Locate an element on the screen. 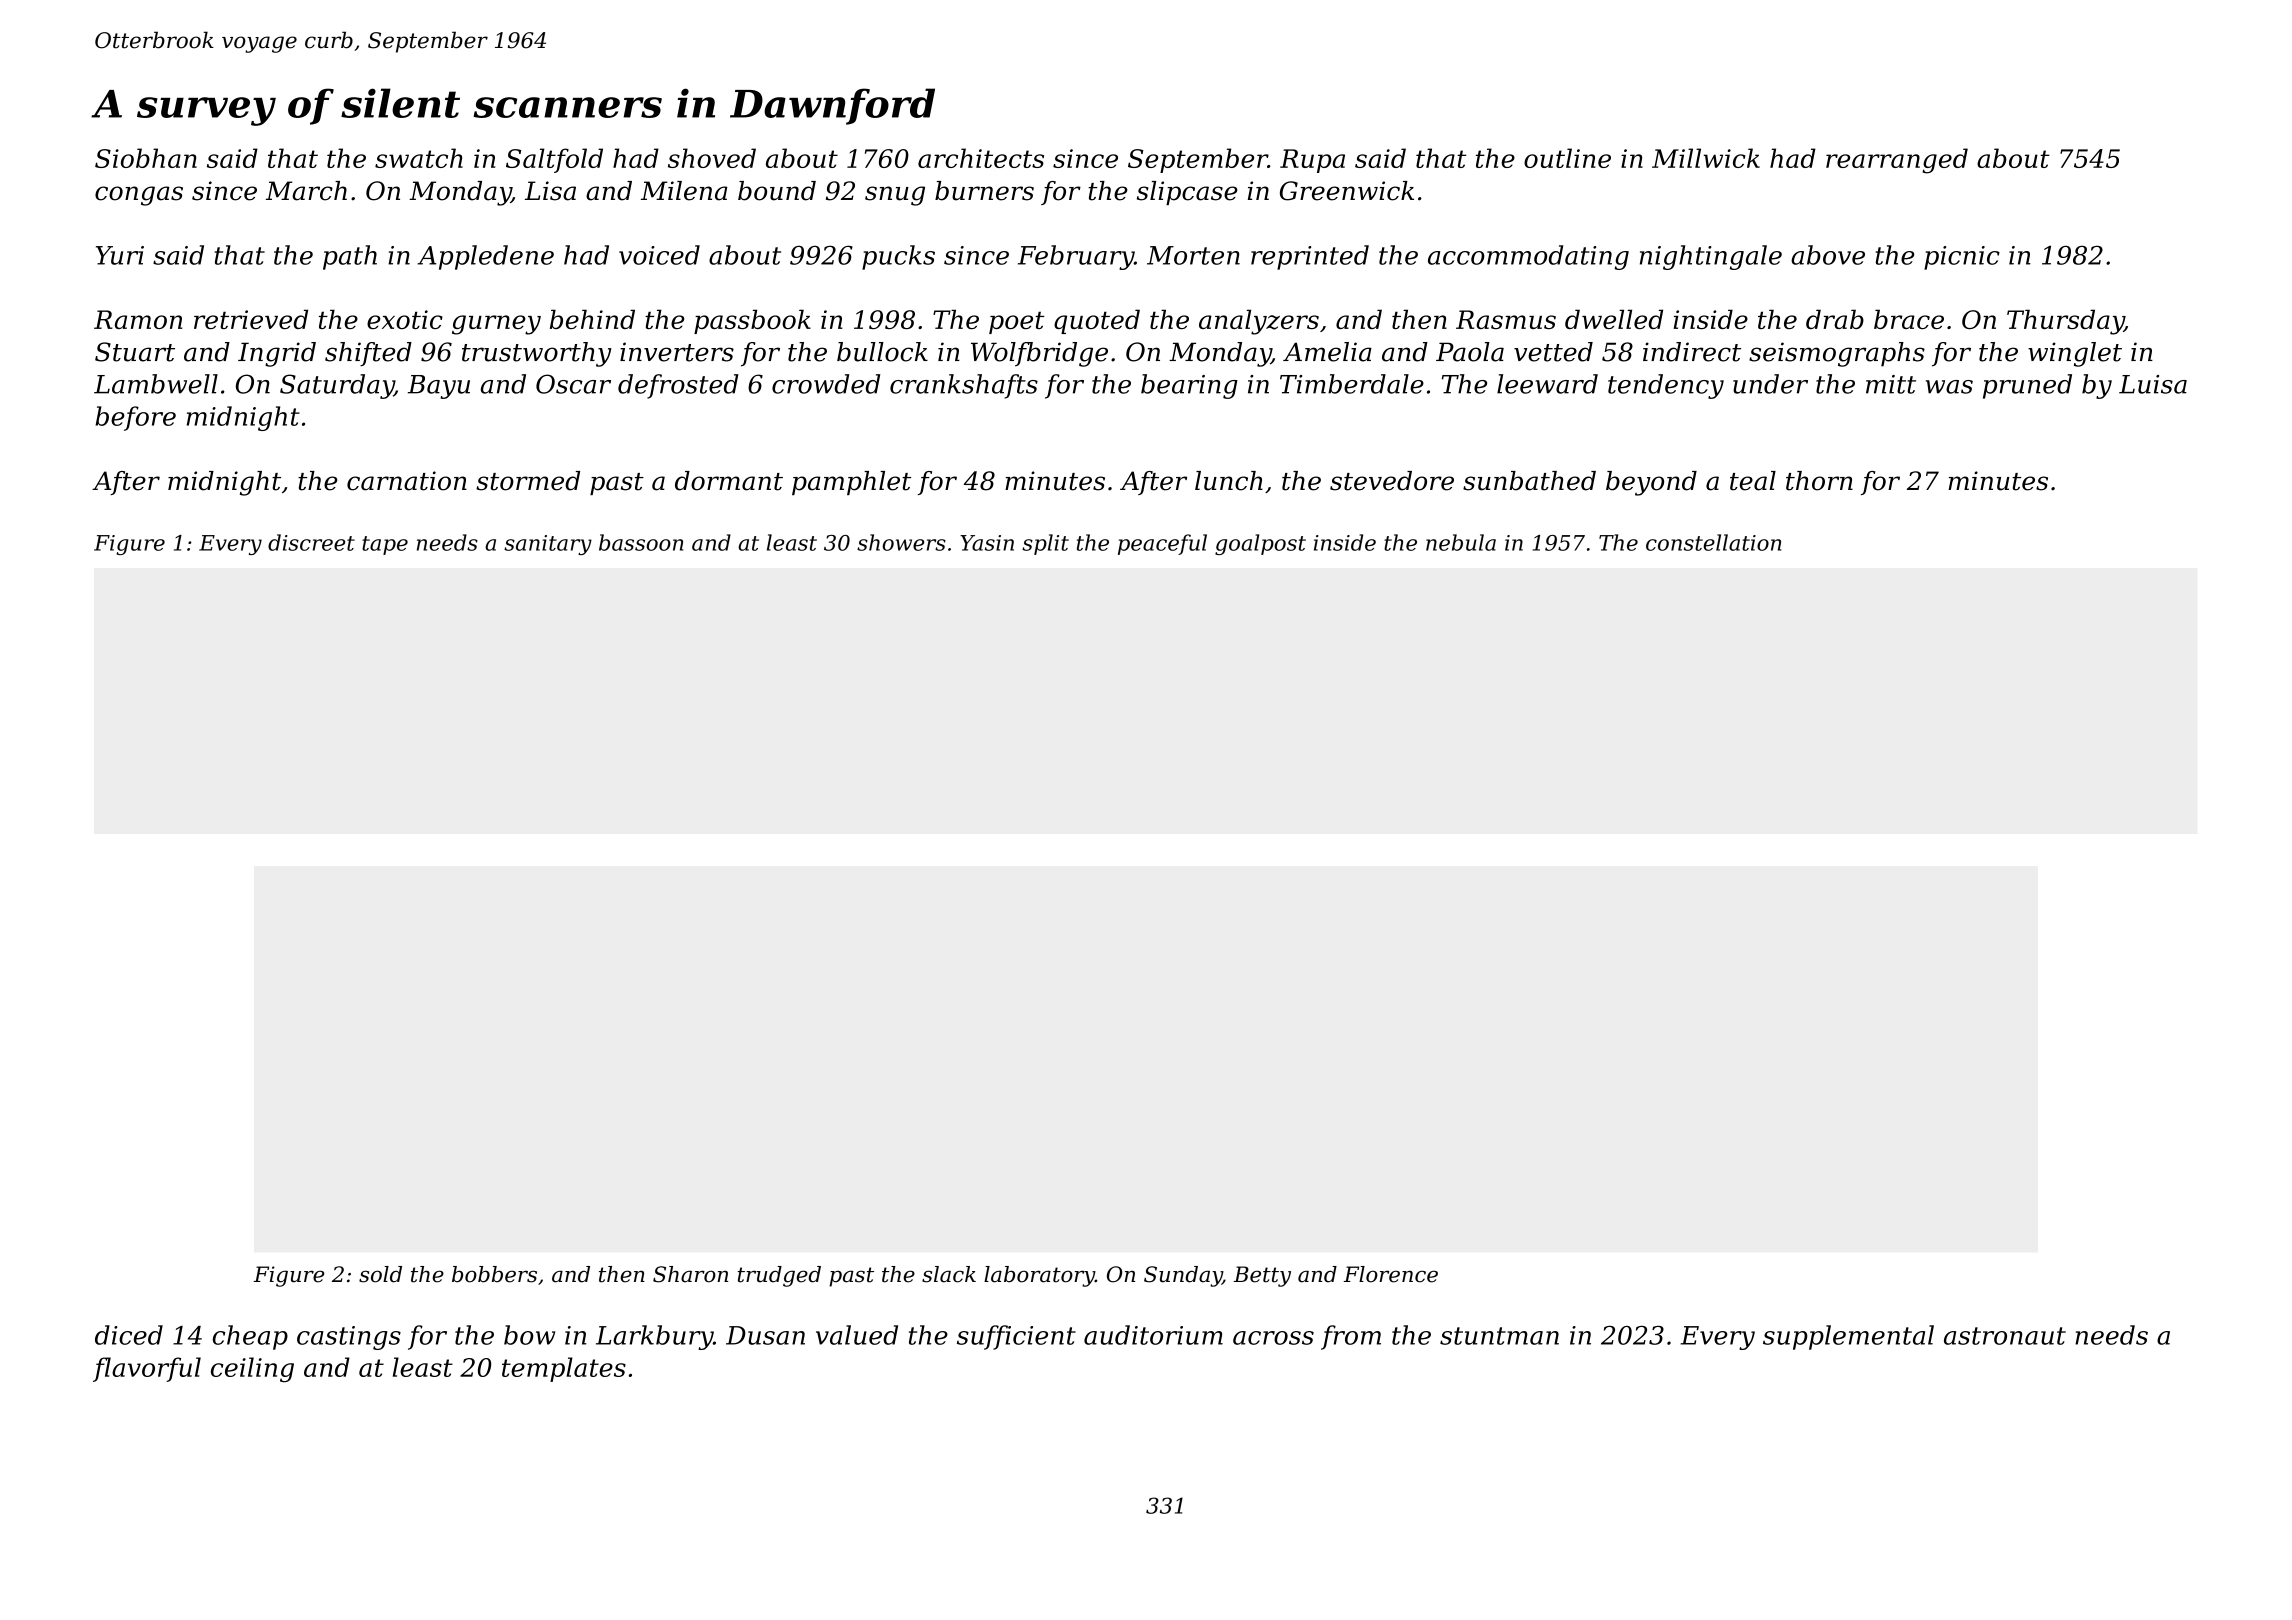  architects is located at coordinates (981, 158).
